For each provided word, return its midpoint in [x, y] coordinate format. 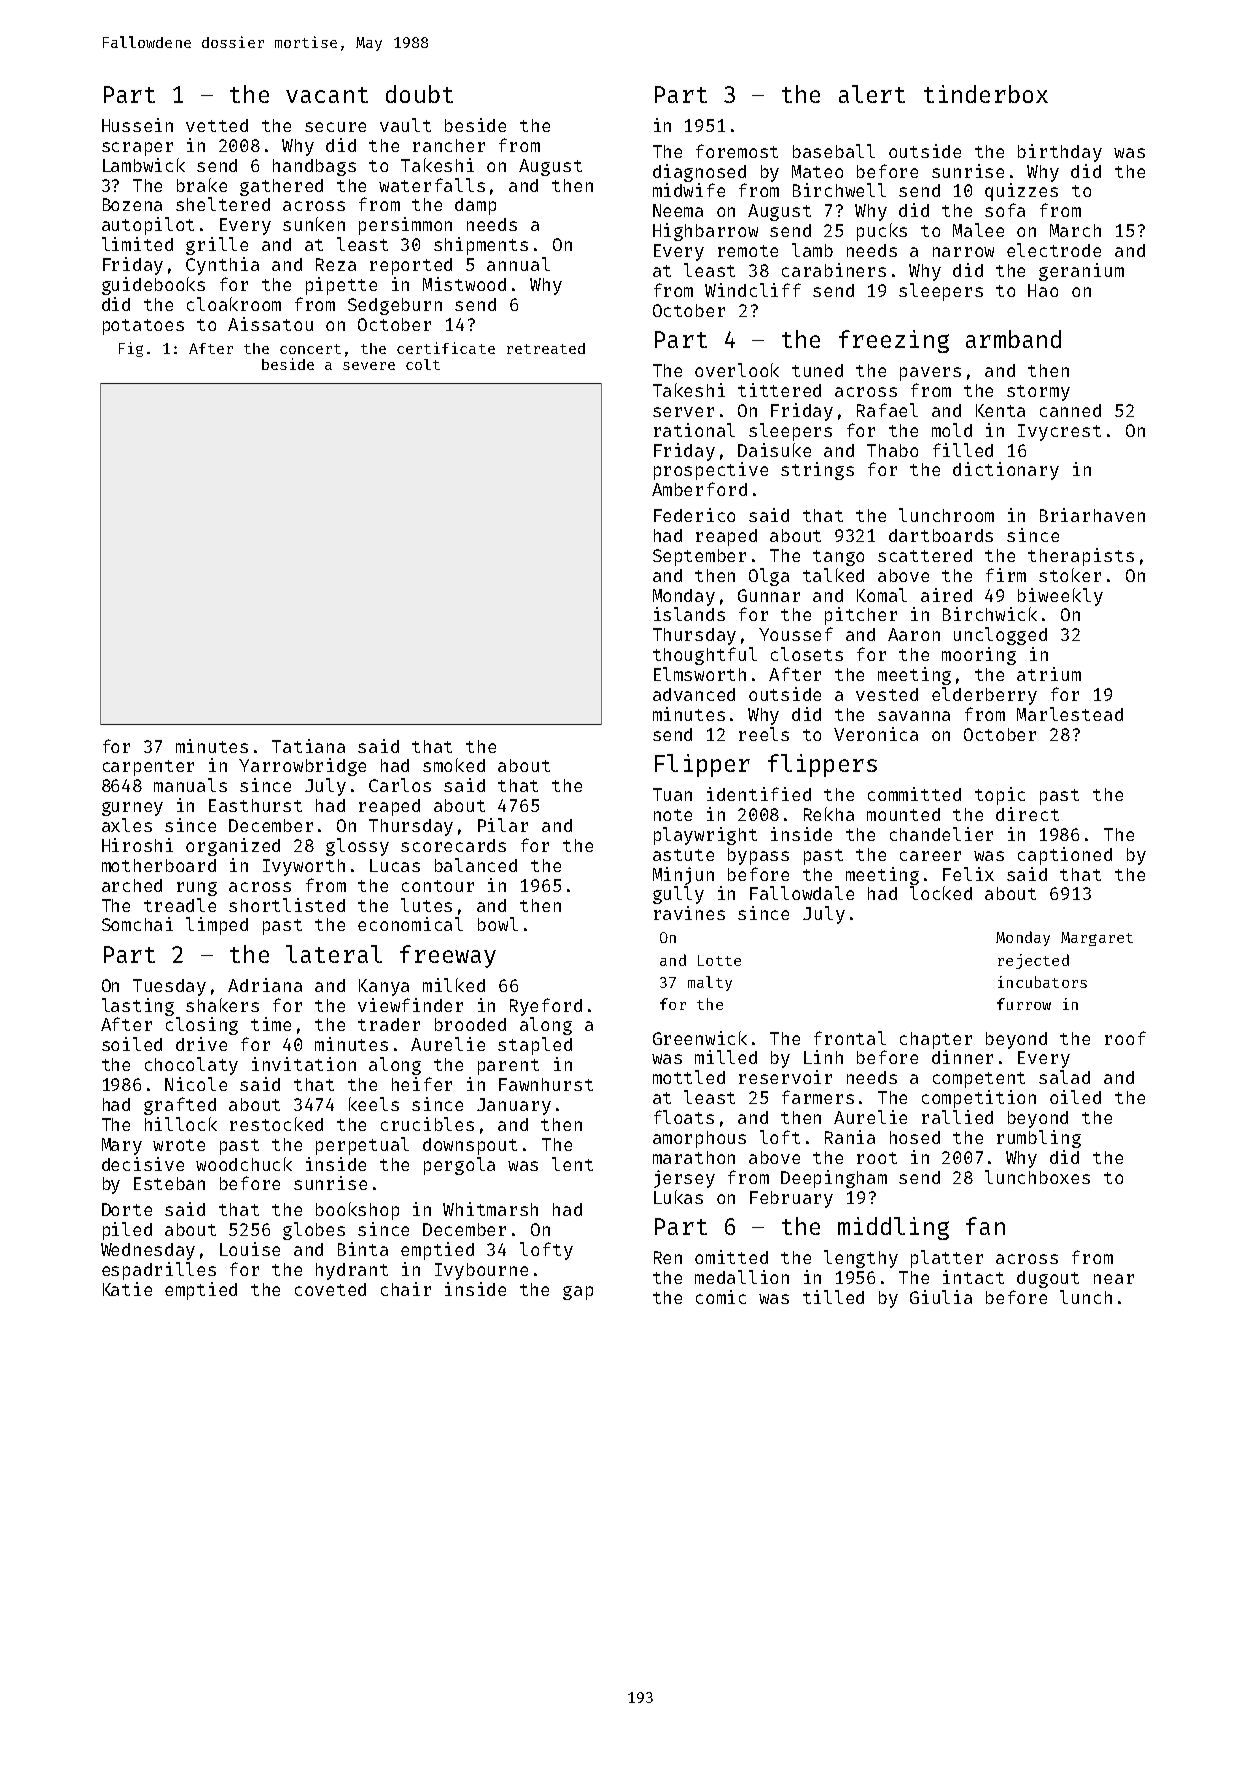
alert [872, 94]
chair [406, 1289]
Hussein [137, 125]
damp [475, 206]
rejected [1033, 961]
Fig [131, 349]
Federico [694, 515]
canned [1070, 410]
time [271, 1024]
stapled [535, 1046]
